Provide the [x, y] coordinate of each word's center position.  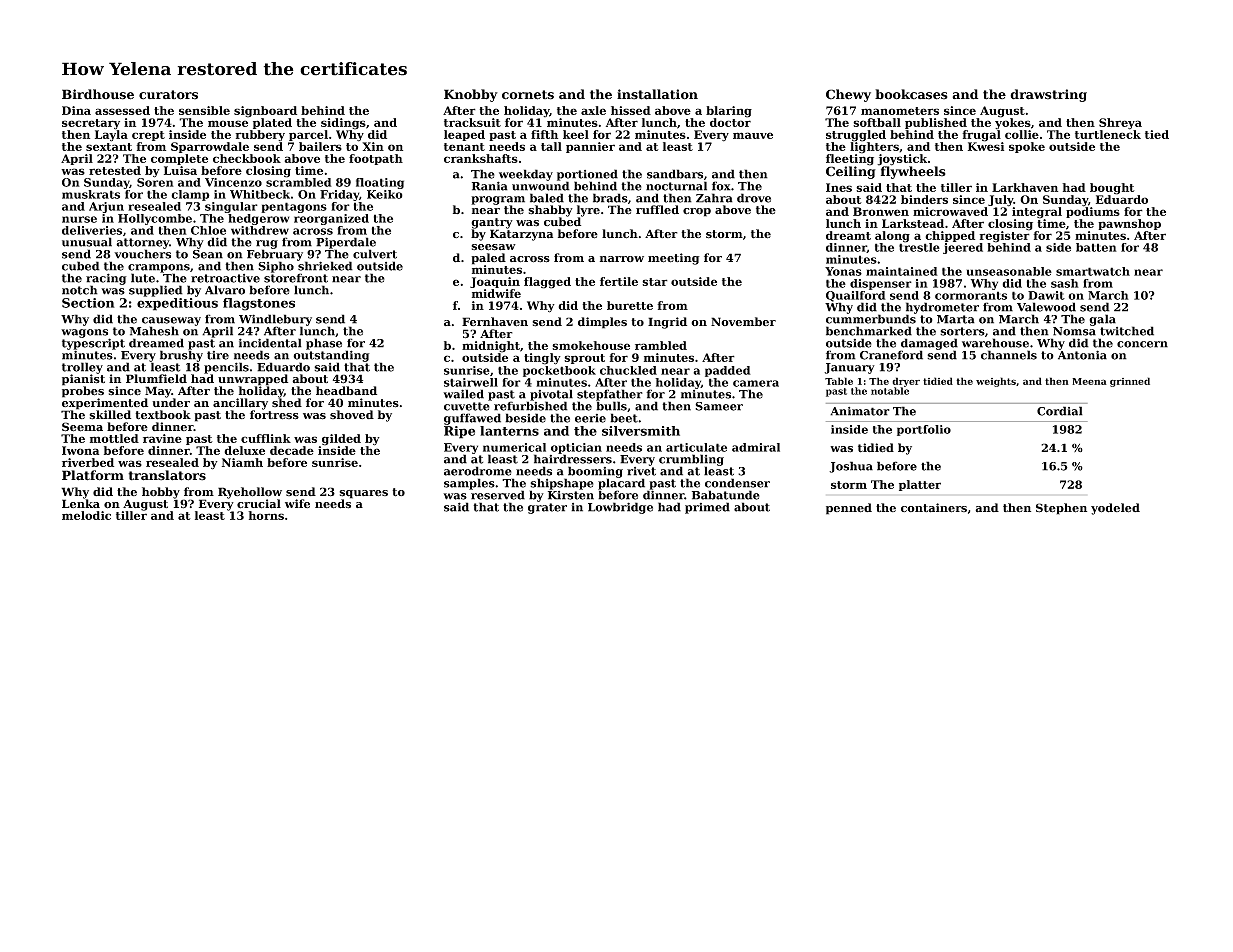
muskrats [91, 194]
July [1001, 201]
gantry [492, 223]
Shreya [1120, 124]
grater [547, 508]
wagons [84, 333]
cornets [528, 95]
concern [1142, 344]
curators [168, 95]
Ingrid [667, 323]
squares [363, 494]
